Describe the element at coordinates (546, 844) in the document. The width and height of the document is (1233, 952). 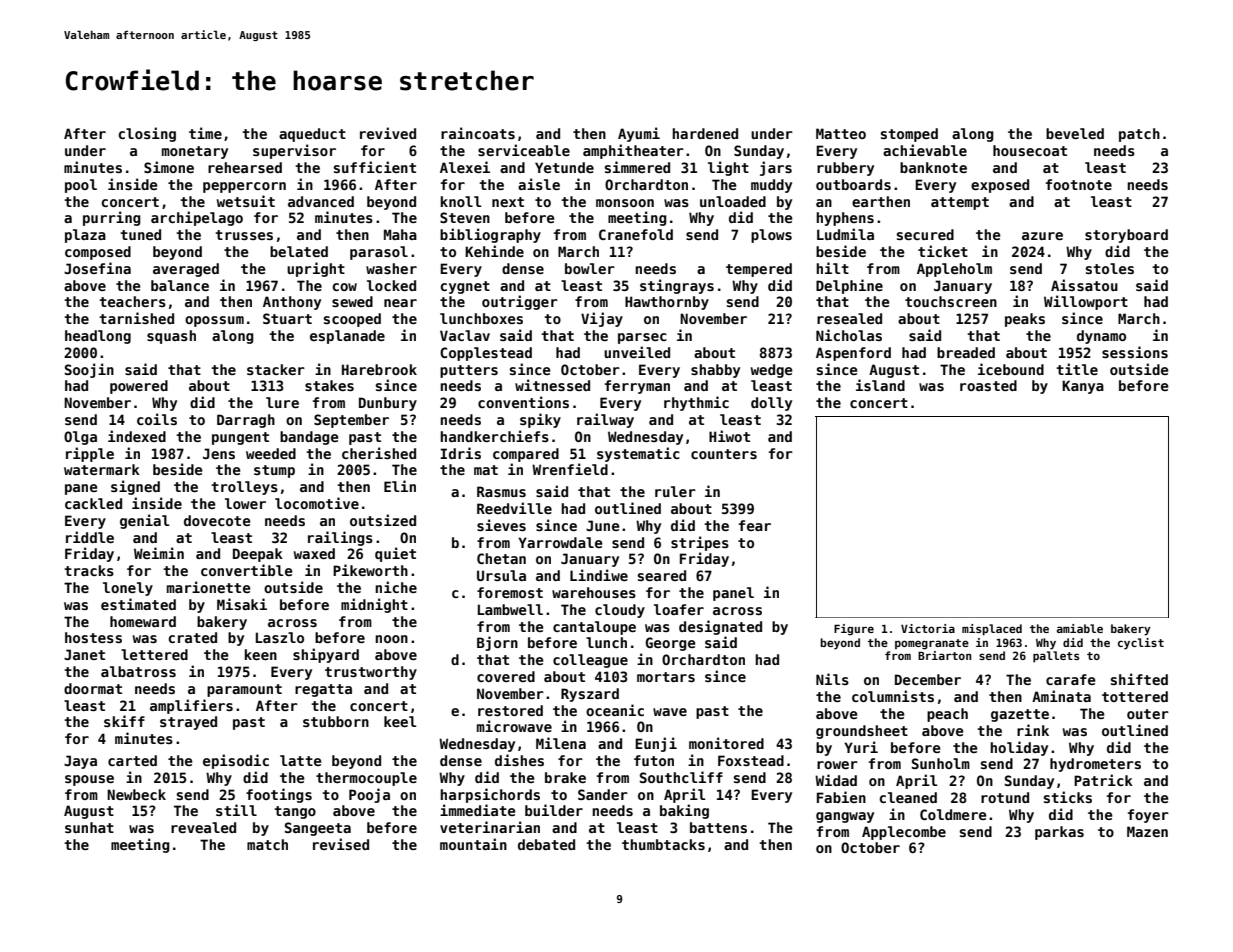
I see `debated` at that location.
